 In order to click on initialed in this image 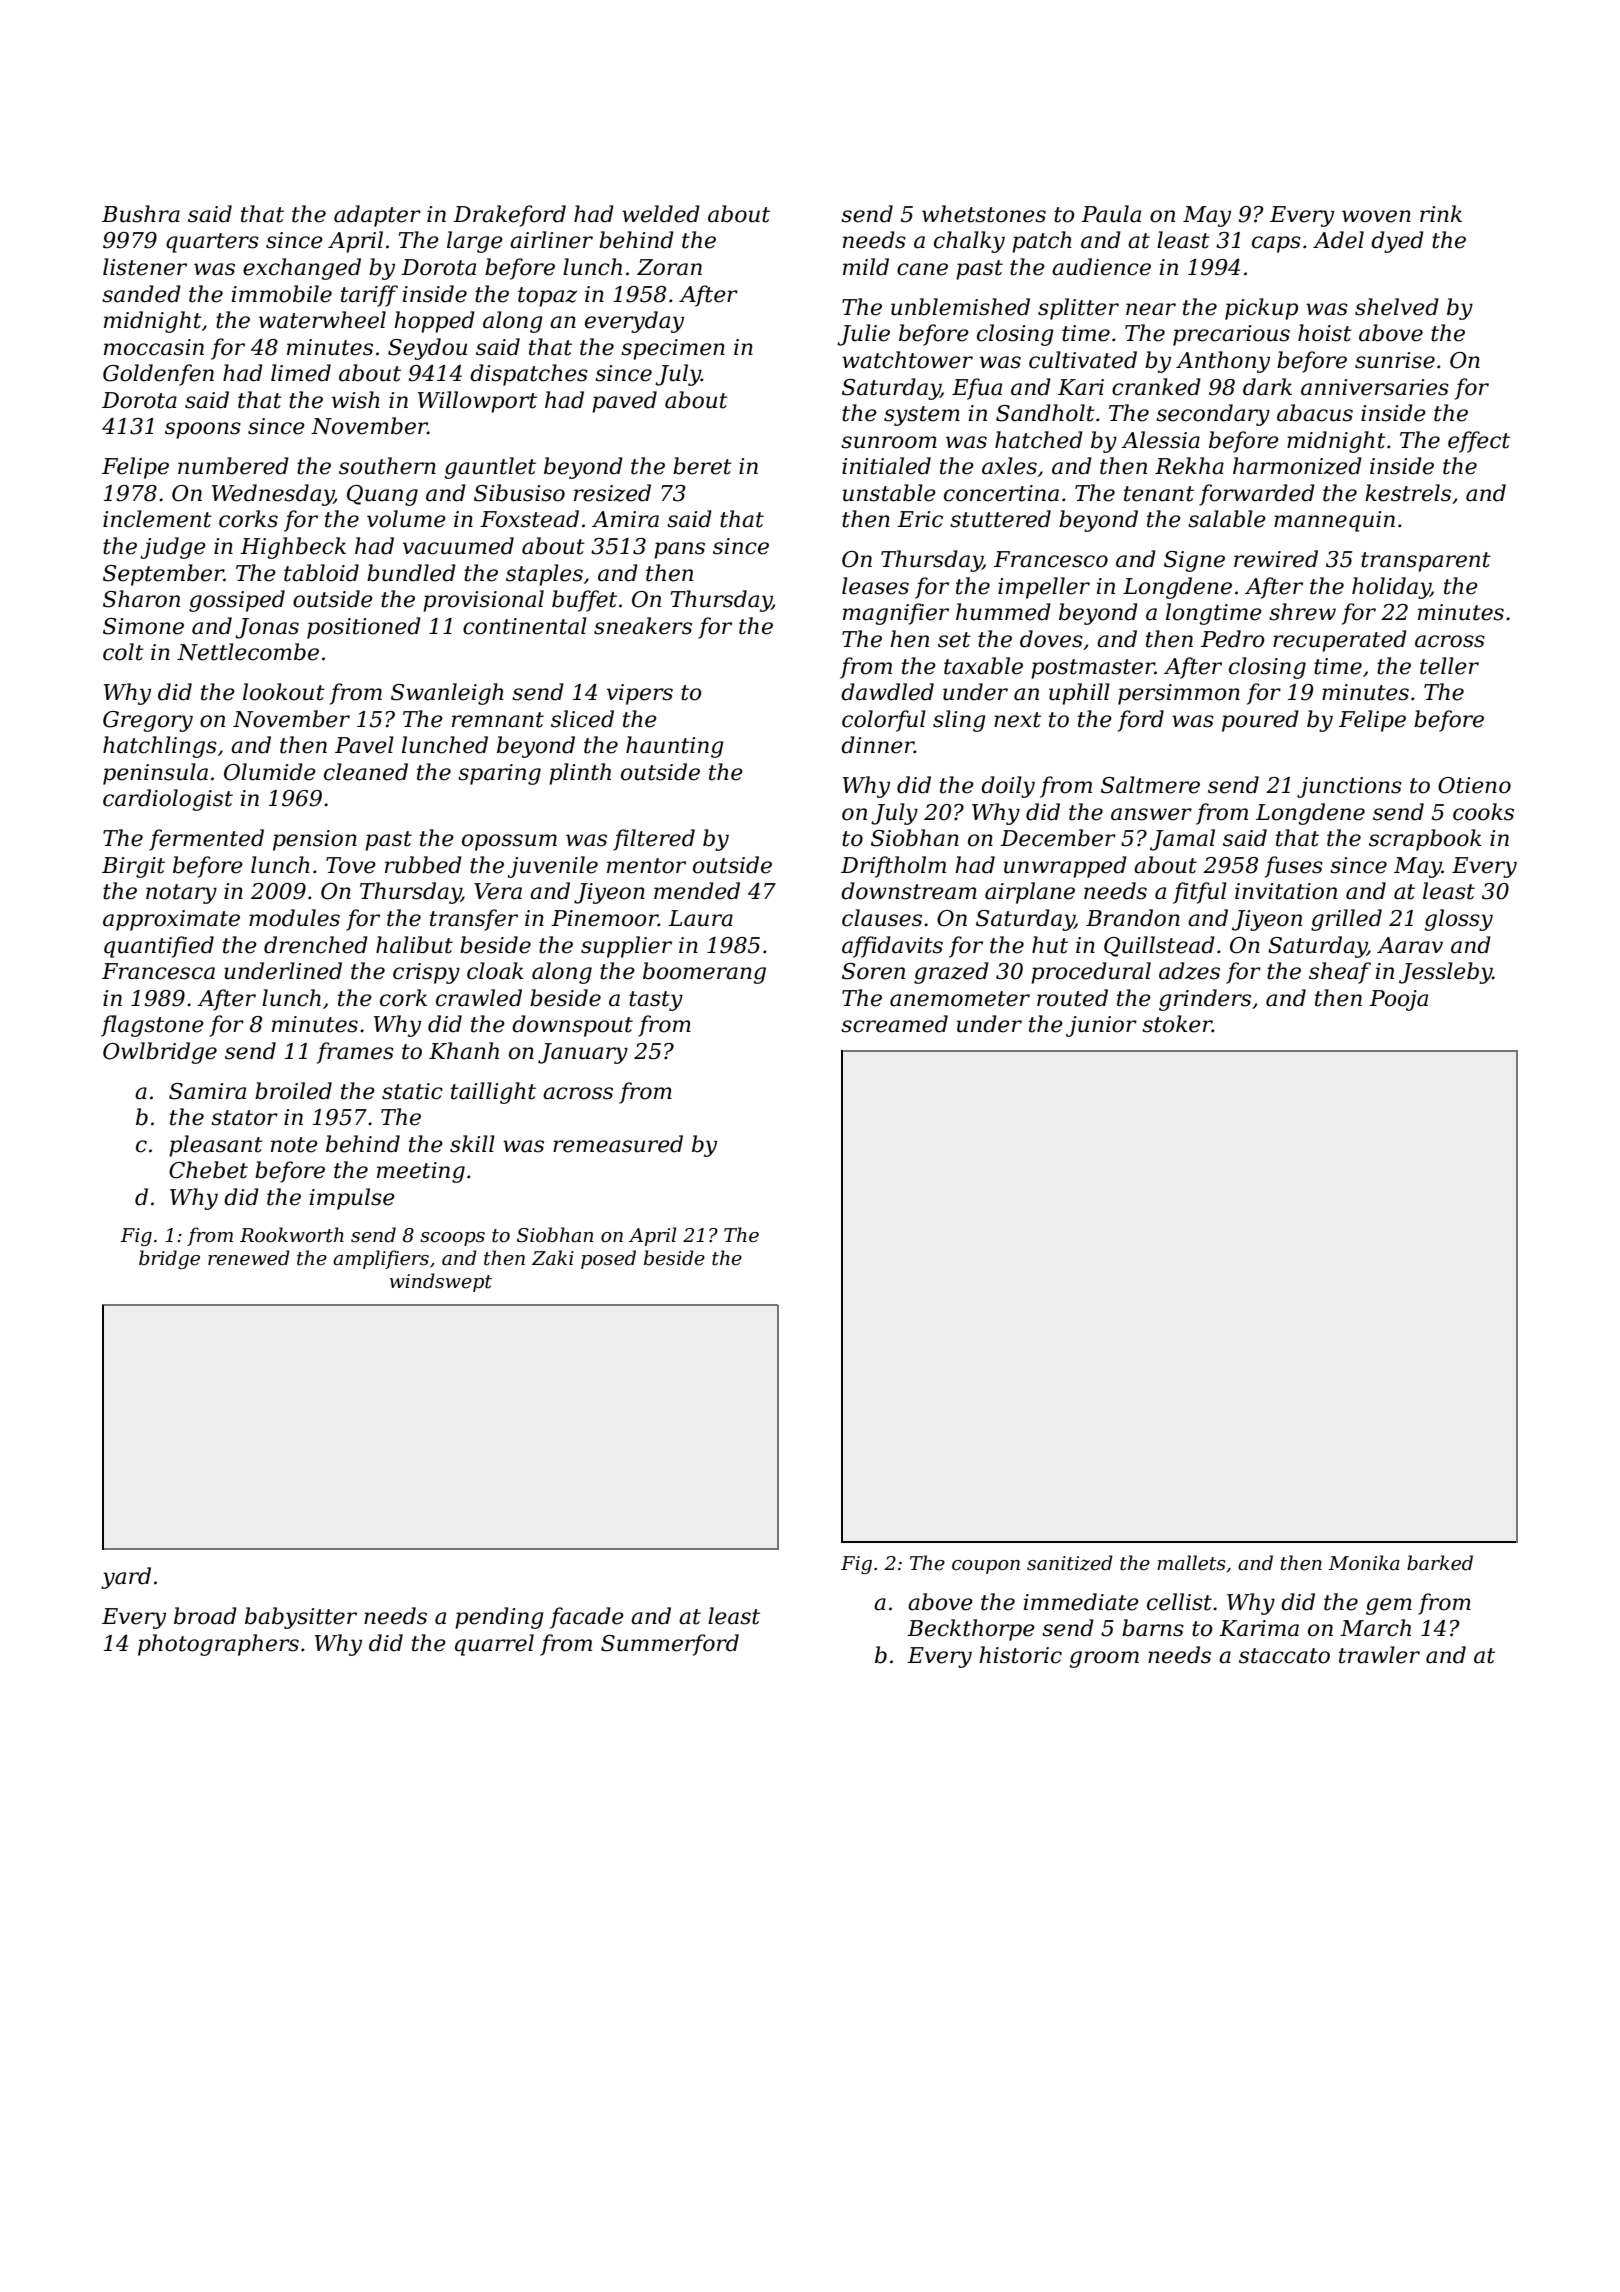, I will do `click(886, 466)`.
